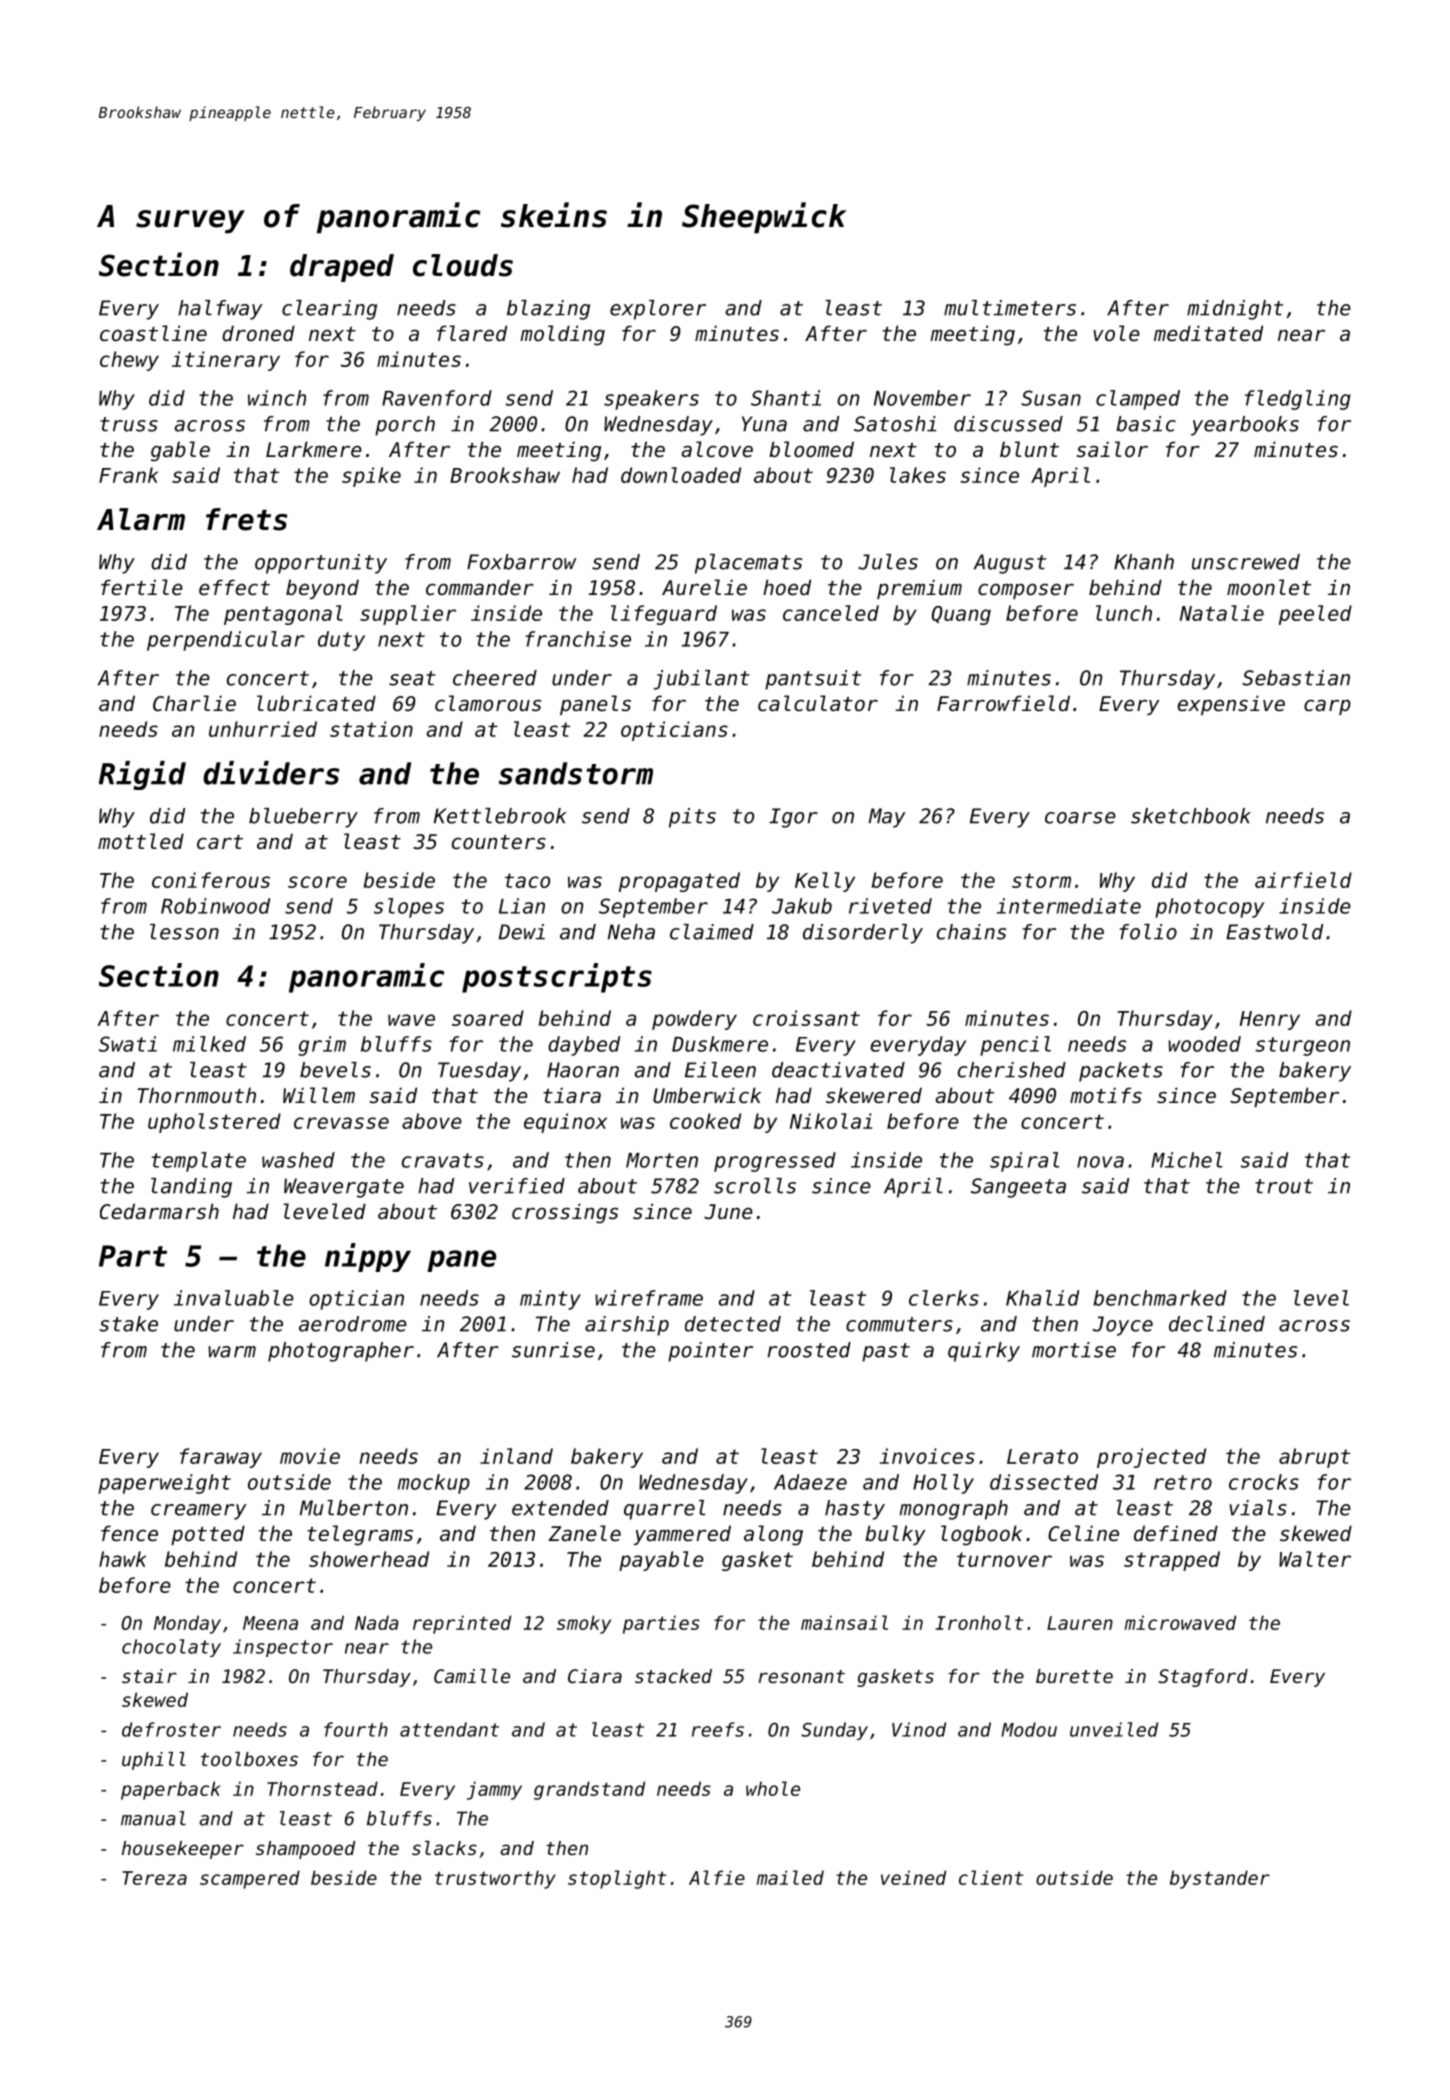 The width and height of the document is (1450, 2100). I want to click on cherished, so click(1012, 1070).
